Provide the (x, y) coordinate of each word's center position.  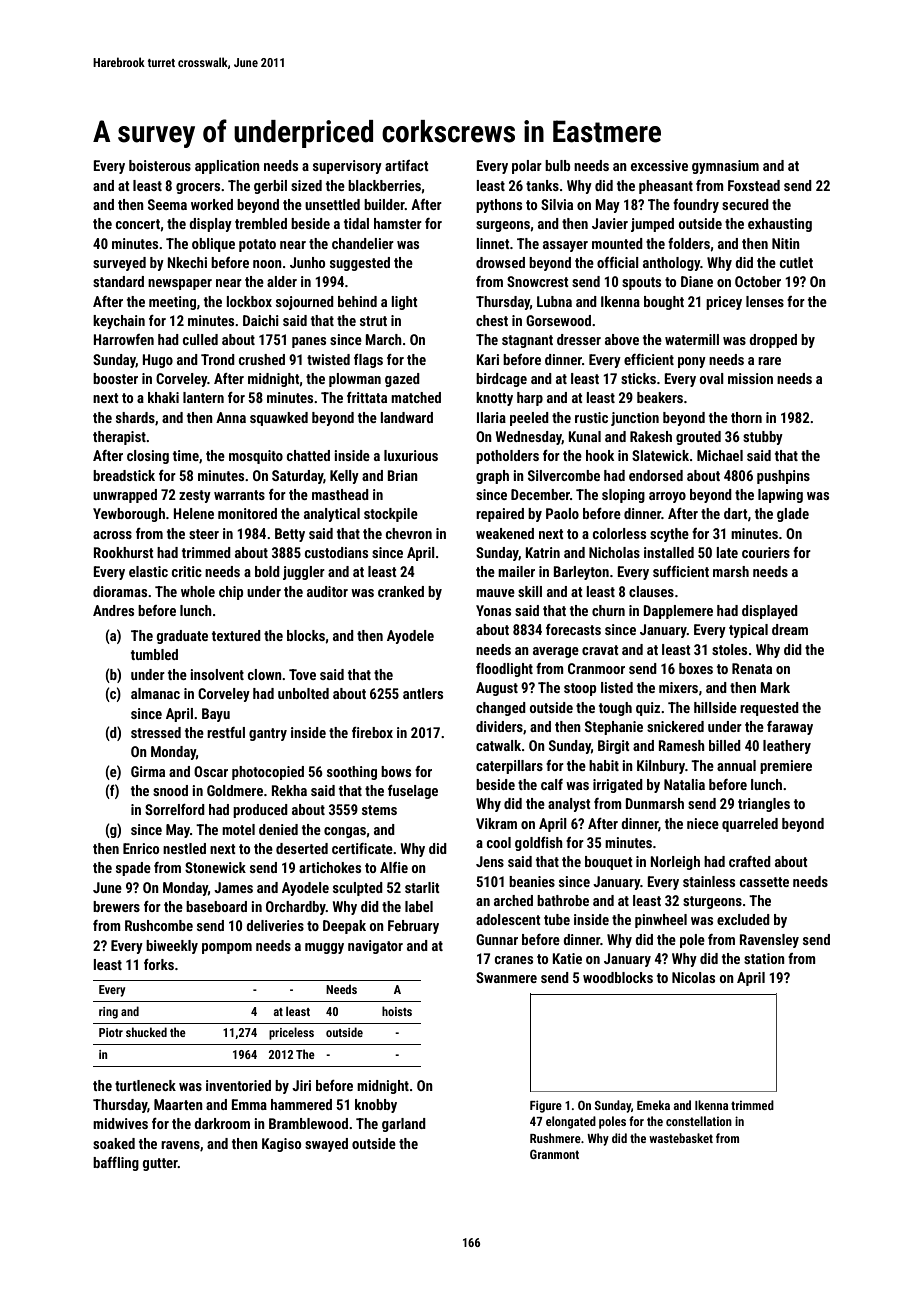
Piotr (111, 1032)
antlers (423, 693)
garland (404, 1125)
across (112, 535)
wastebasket (681, 1138)
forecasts (573, 629)
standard (118, 281)
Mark (775, 687)
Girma (148, 771)
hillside (715, 707)
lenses (765, 301)
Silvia (557, 204)
